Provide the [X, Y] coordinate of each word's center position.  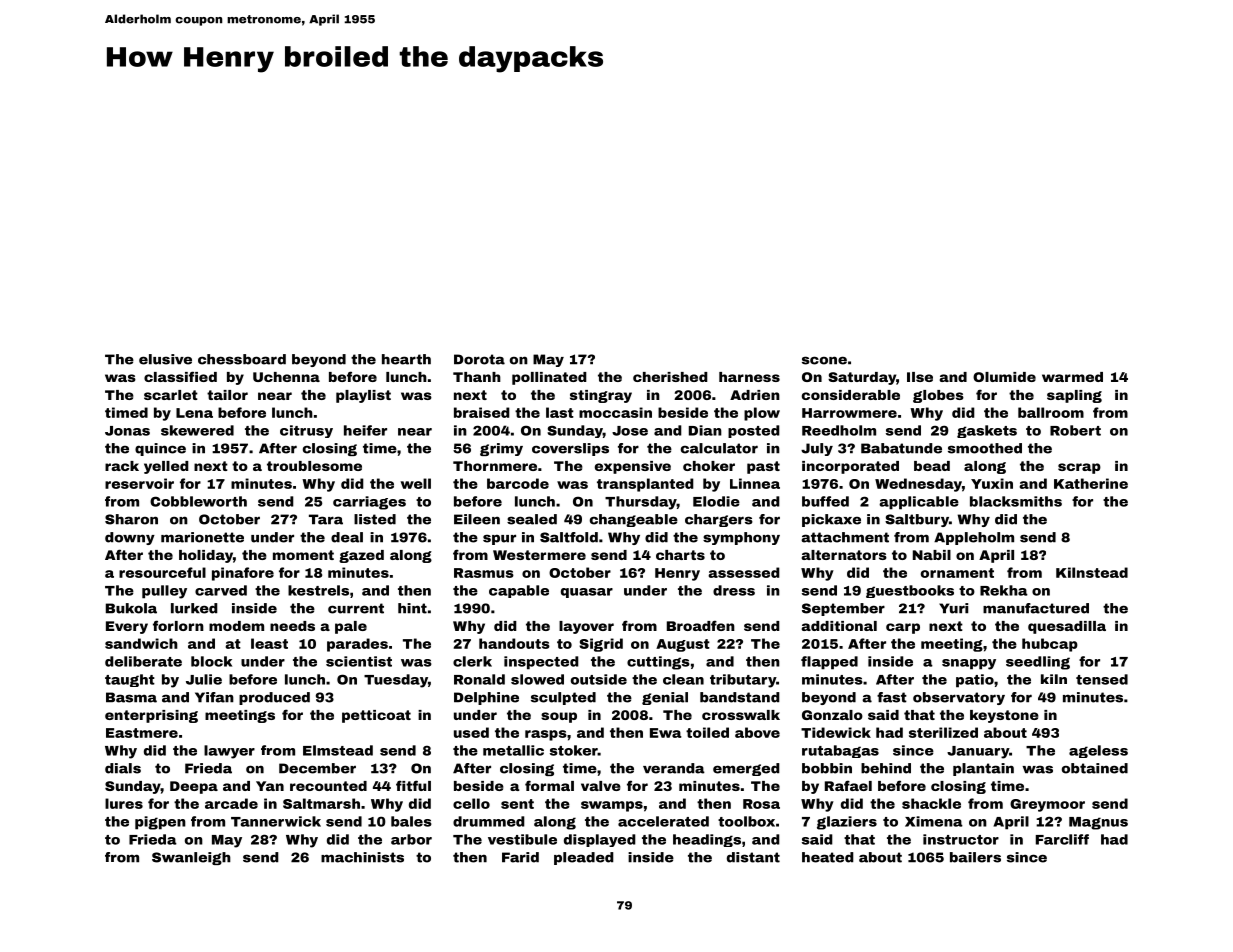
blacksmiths [1016, 501]
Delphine [486, 698]
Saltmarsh [321, 803]
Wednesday [918, 485]
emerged [746, 769]
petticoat [376, 716]
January [978, 752]
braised [482, 412]
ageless [1098, 751]
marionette [202, 537]
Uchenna [286, 377]
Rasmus [484, 573]
